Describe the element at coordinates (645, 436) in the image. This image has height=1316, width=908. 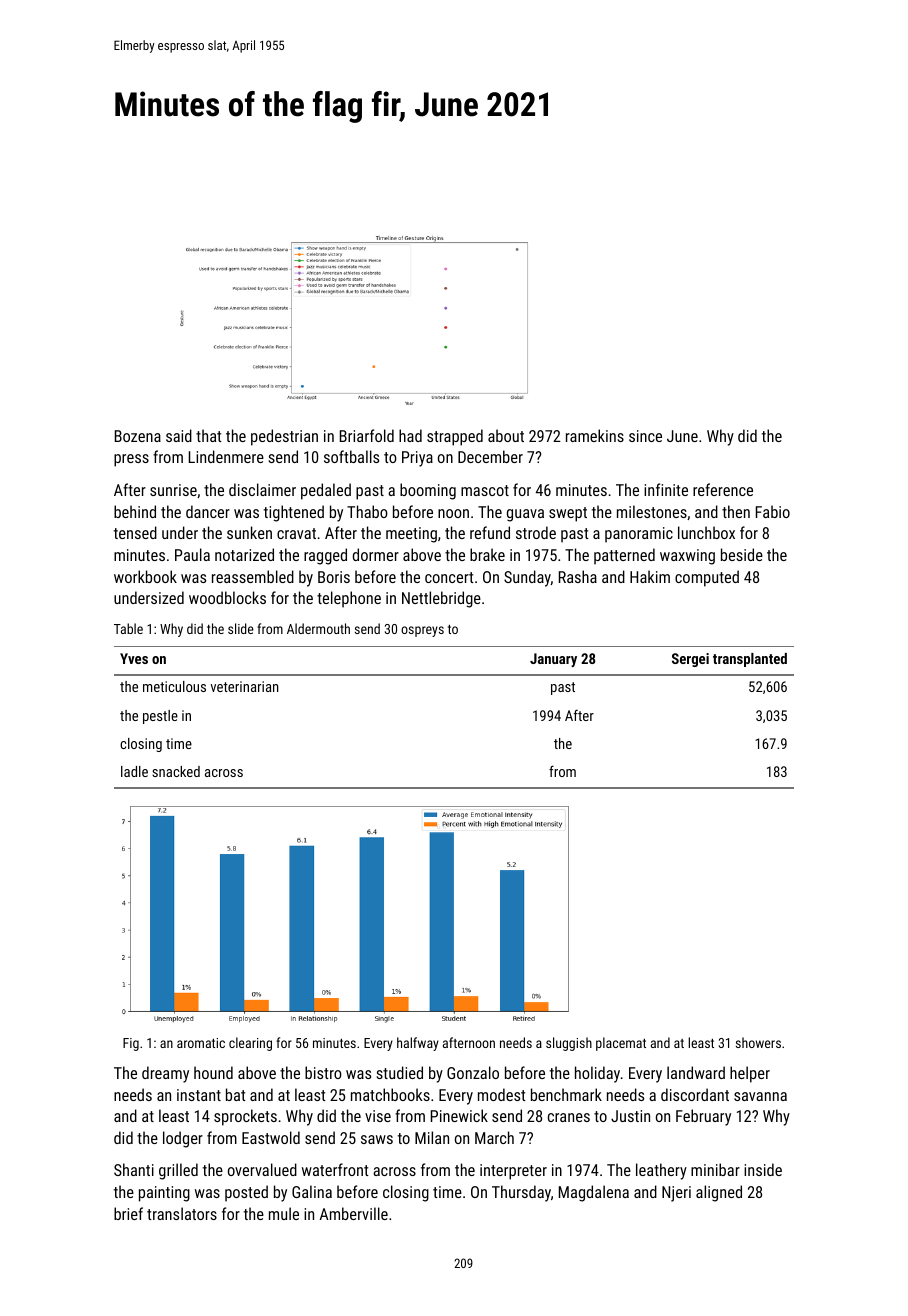
I see `since` at that location.
